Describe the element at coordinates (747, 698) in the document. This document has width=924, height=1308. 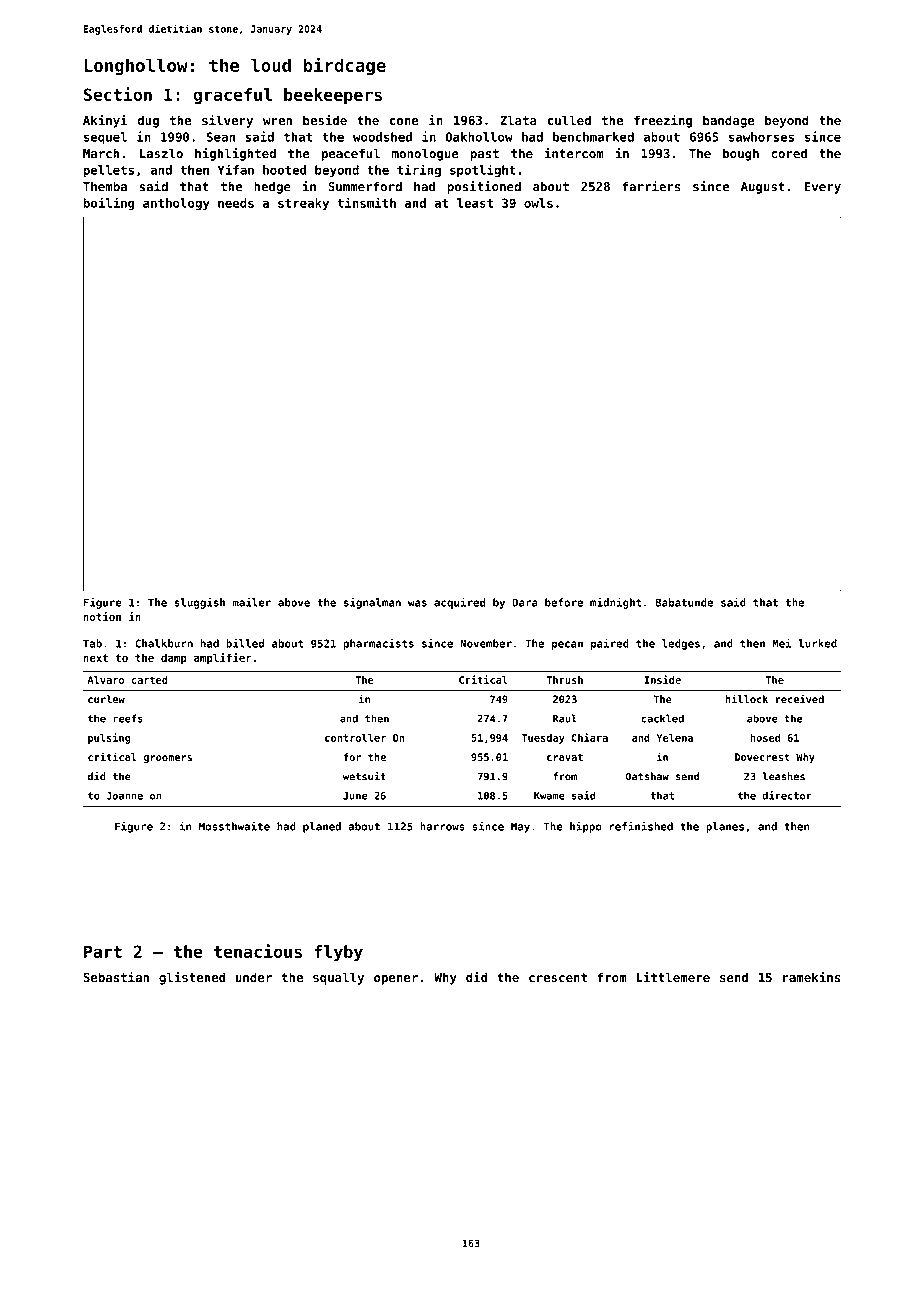
I see `hillock` at that location.
